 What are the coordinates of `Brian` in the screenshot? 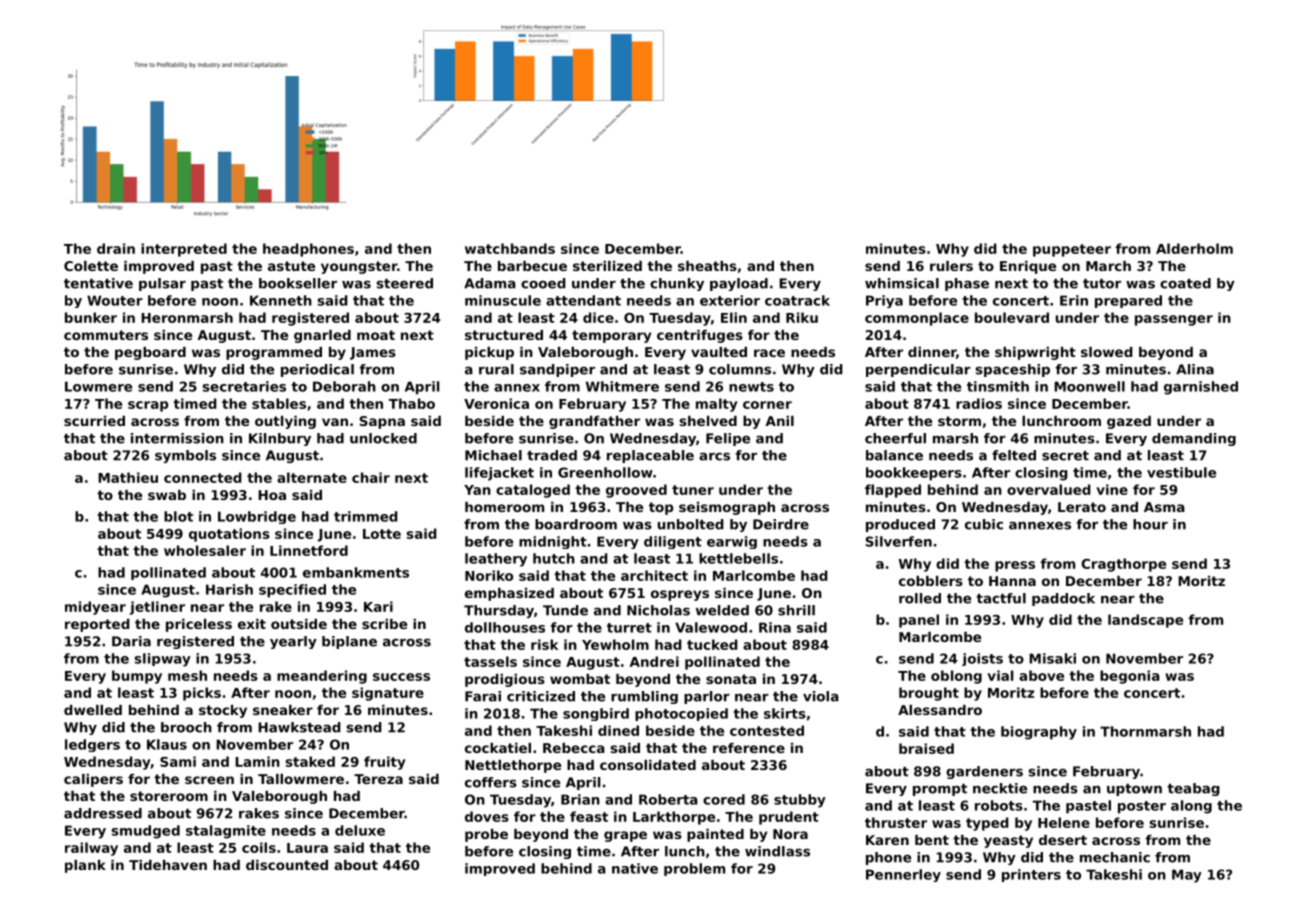 It's located at (580, 799).
